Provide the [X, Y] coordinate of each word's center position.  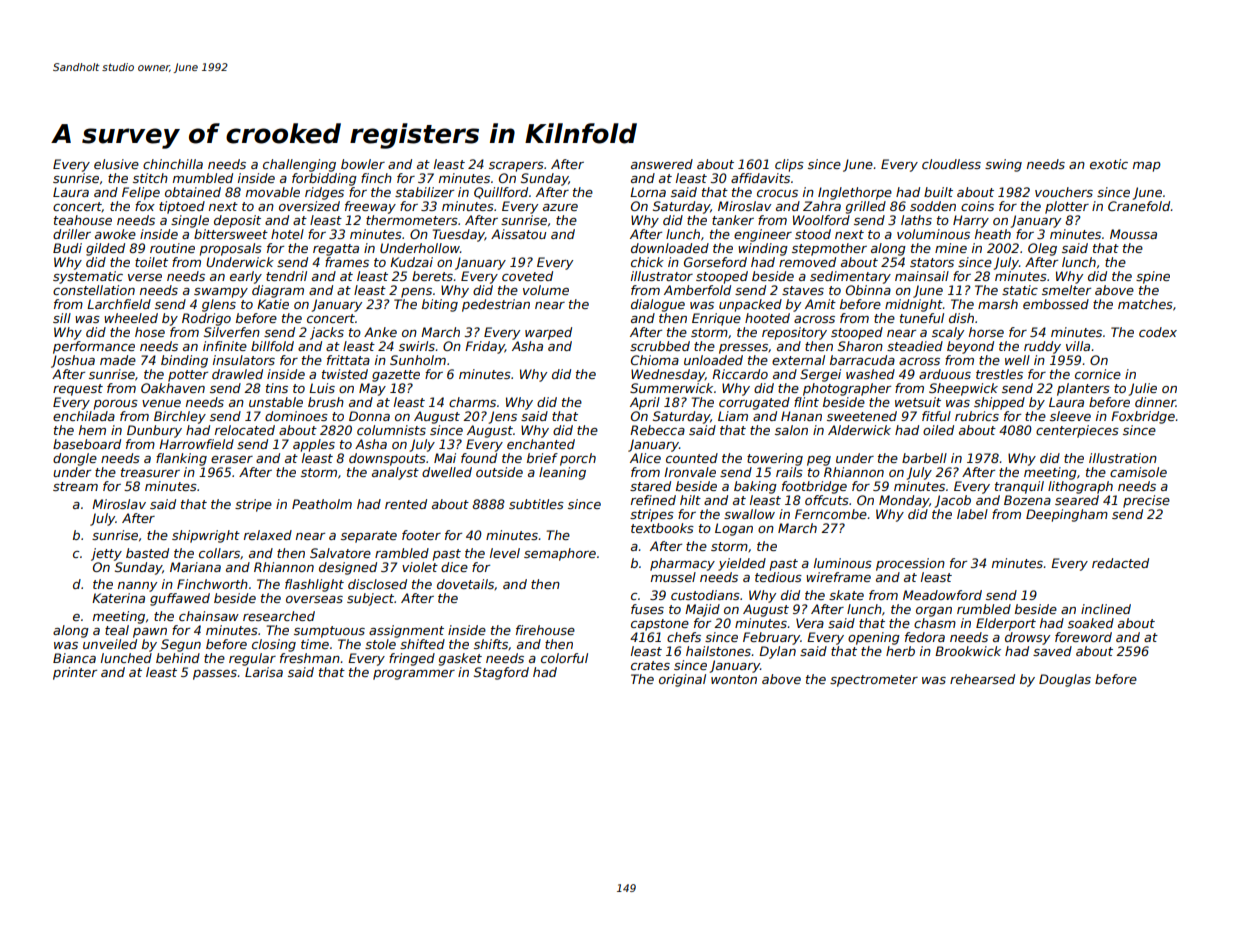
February [771, 638]
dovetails [465, 584]
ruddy [1042, 347]
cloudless [951, 164]
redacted [1120, 563]
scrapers [516, 167]
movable [273, 192]
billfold [272, 346]
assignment [406, 631]
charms [472, 402]
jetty [106, 554]
